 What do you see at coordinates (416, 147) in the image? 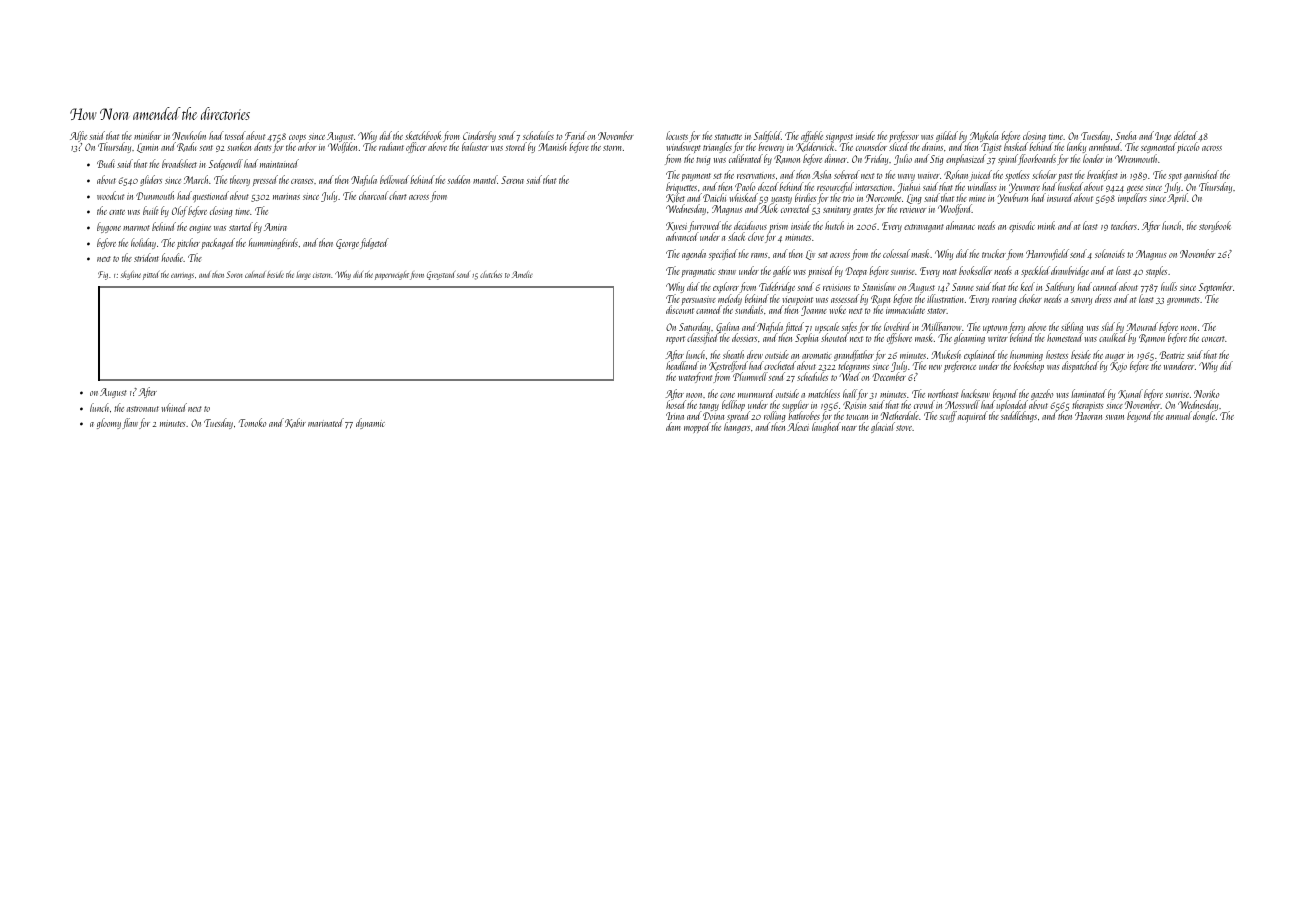
I see `officer` at bounding box center [416, 147].
